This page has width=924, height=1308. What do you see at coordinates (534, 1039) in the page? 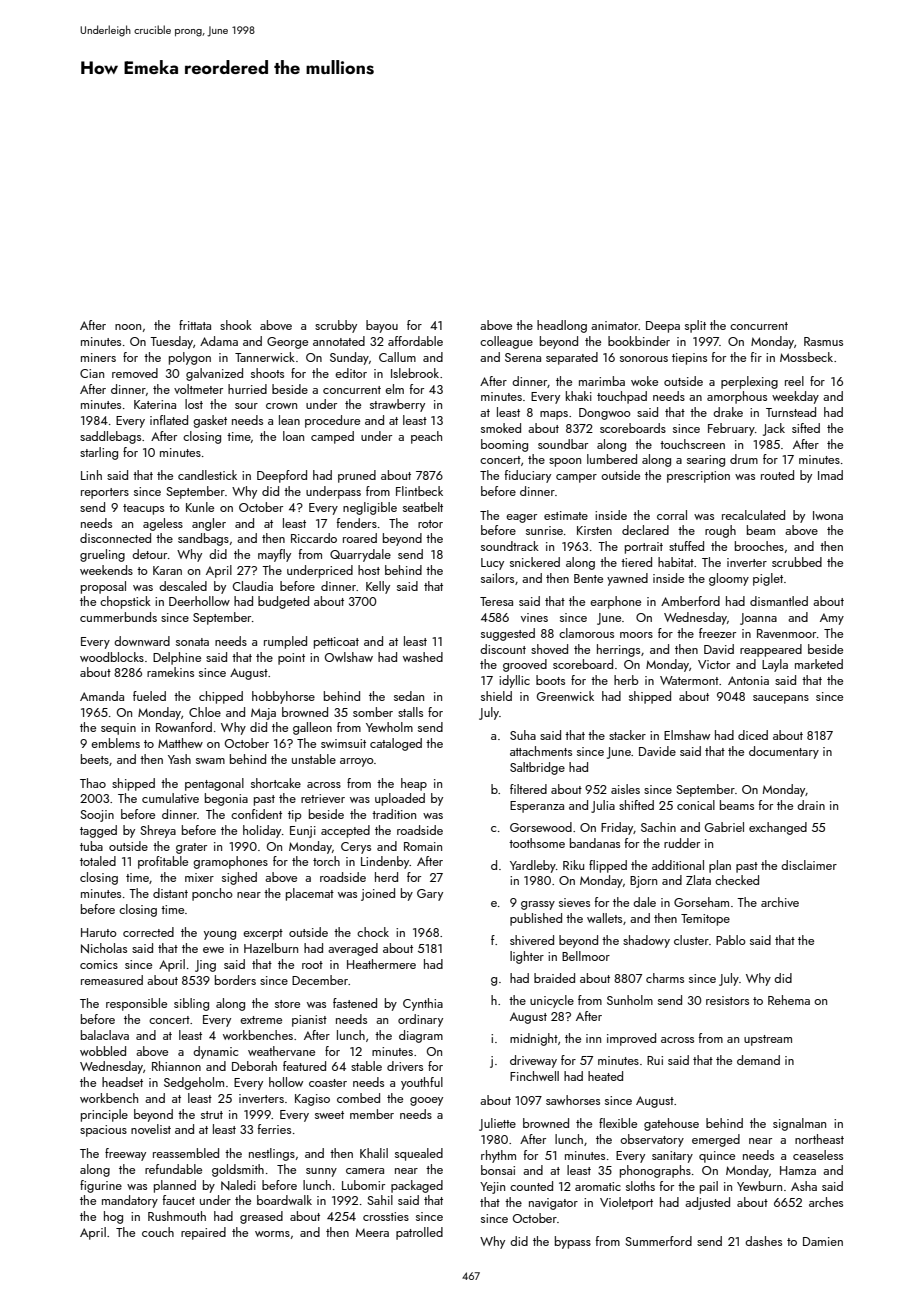
I see `midnight` at bounding box center [534, 1039].
